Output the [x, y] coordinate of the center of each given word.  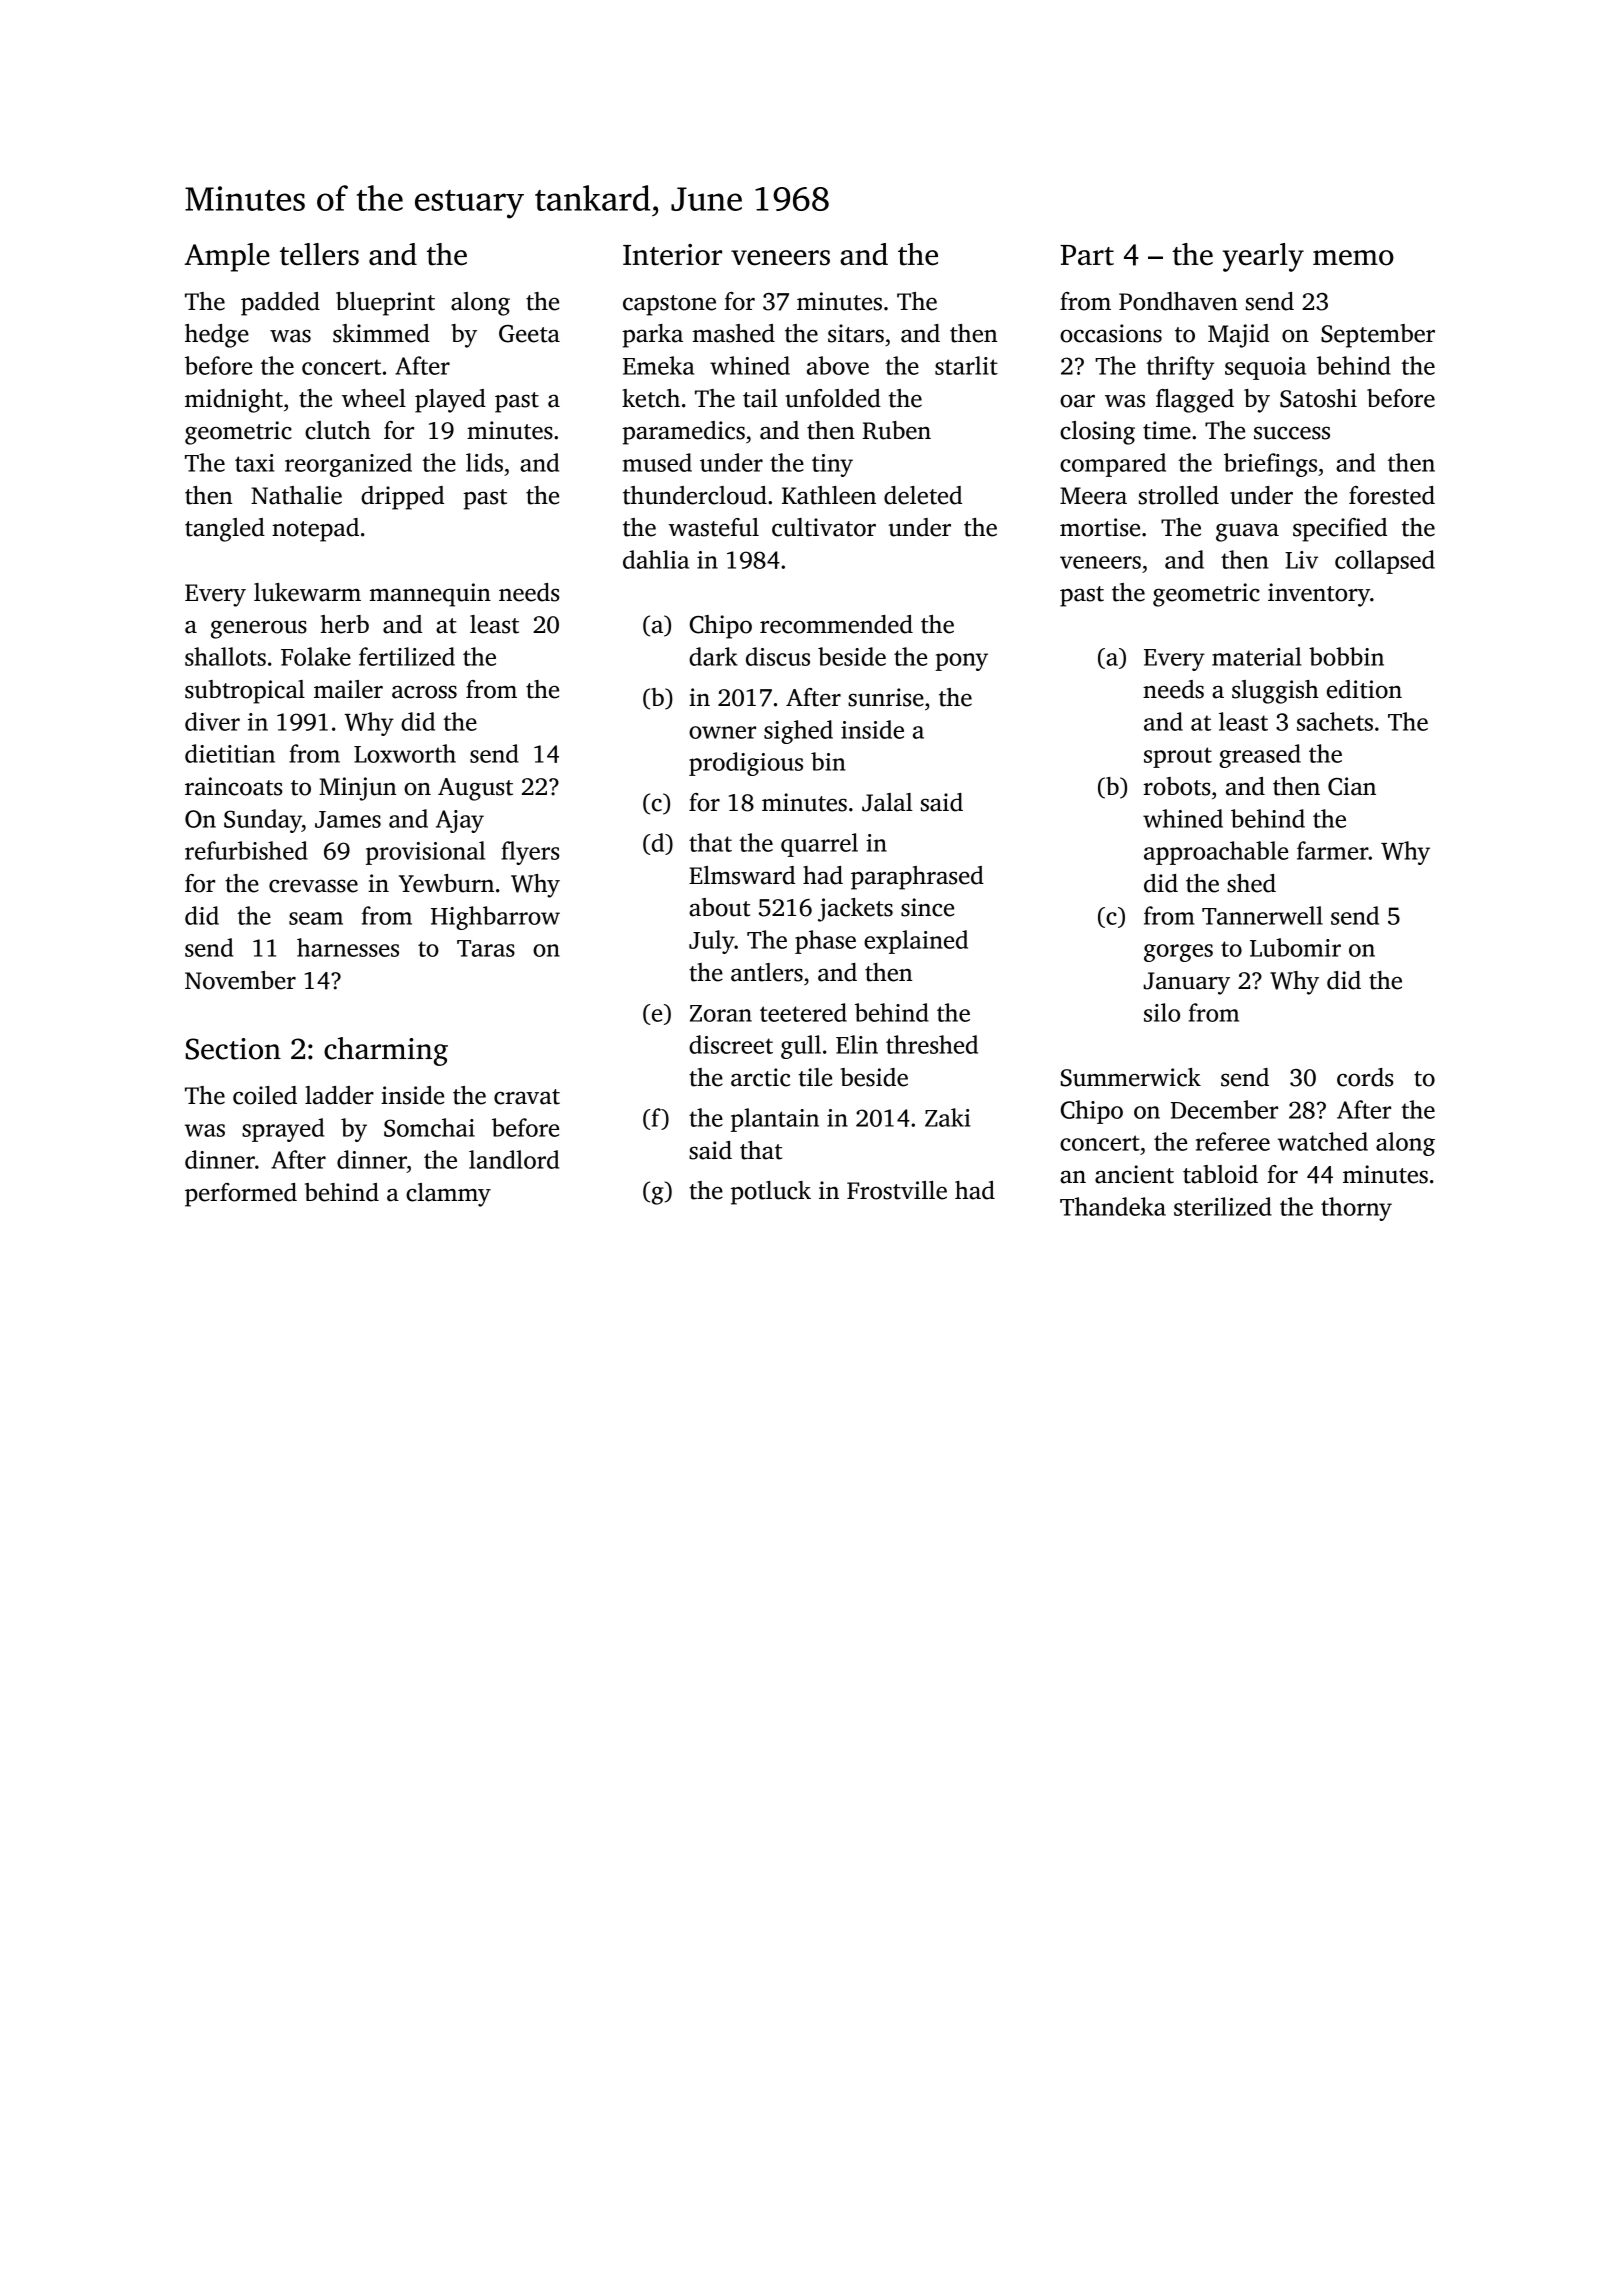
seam [316, 918]
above [838, 365]
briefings [1270, 465]
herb [345, 624]
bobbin [1346, 656]
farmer [1333, 850]
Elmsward [742, 875]
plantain [775, 1120]
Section [233, 1049]
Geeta [529, 334]
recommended [836, 624]
